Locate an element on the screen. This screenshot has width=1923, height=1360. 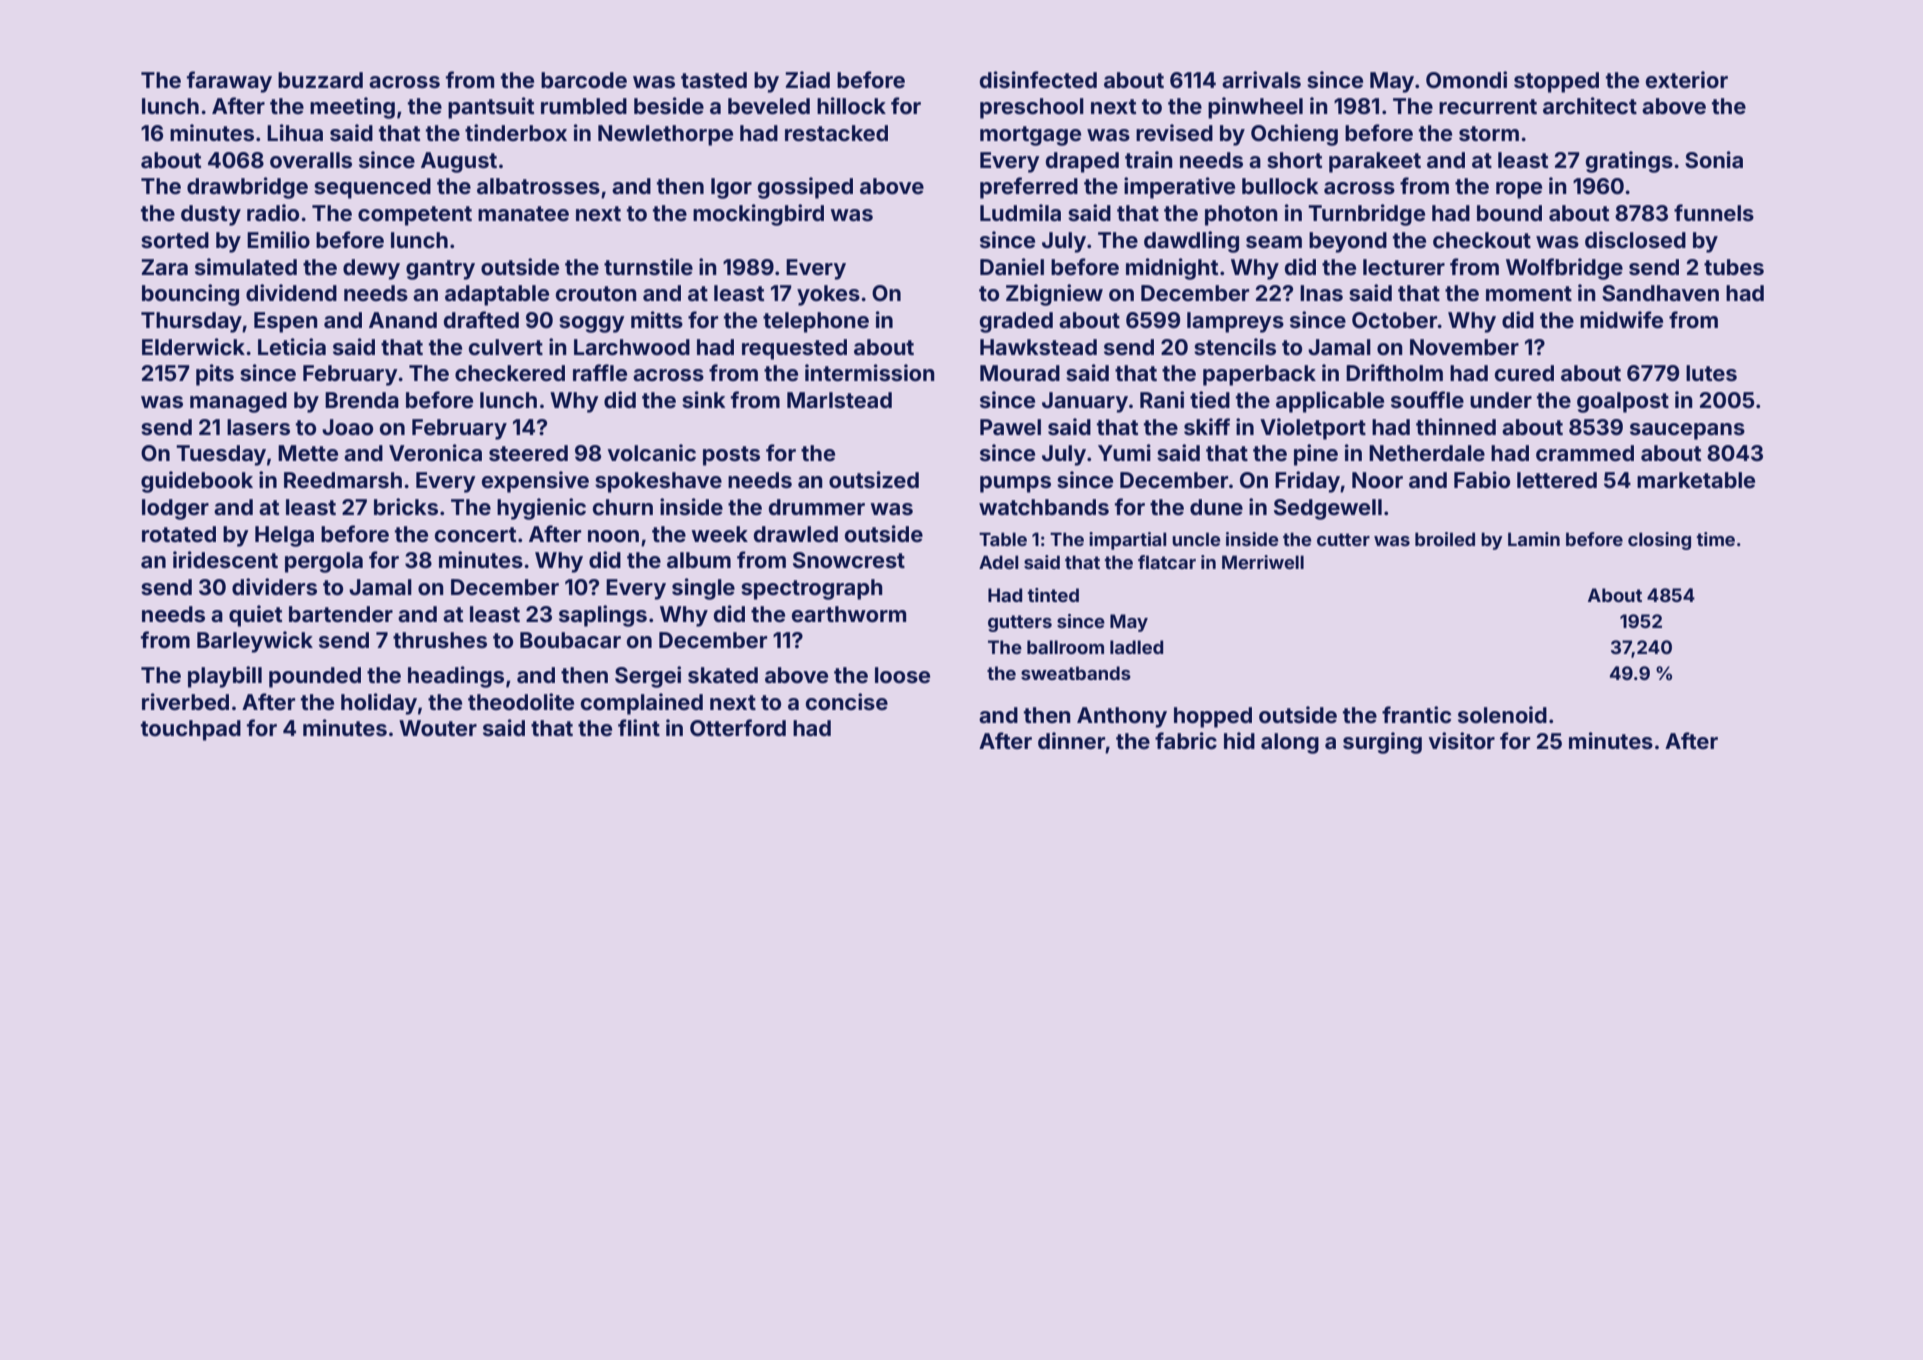
midnight is located at coordinates (1172, 269).
